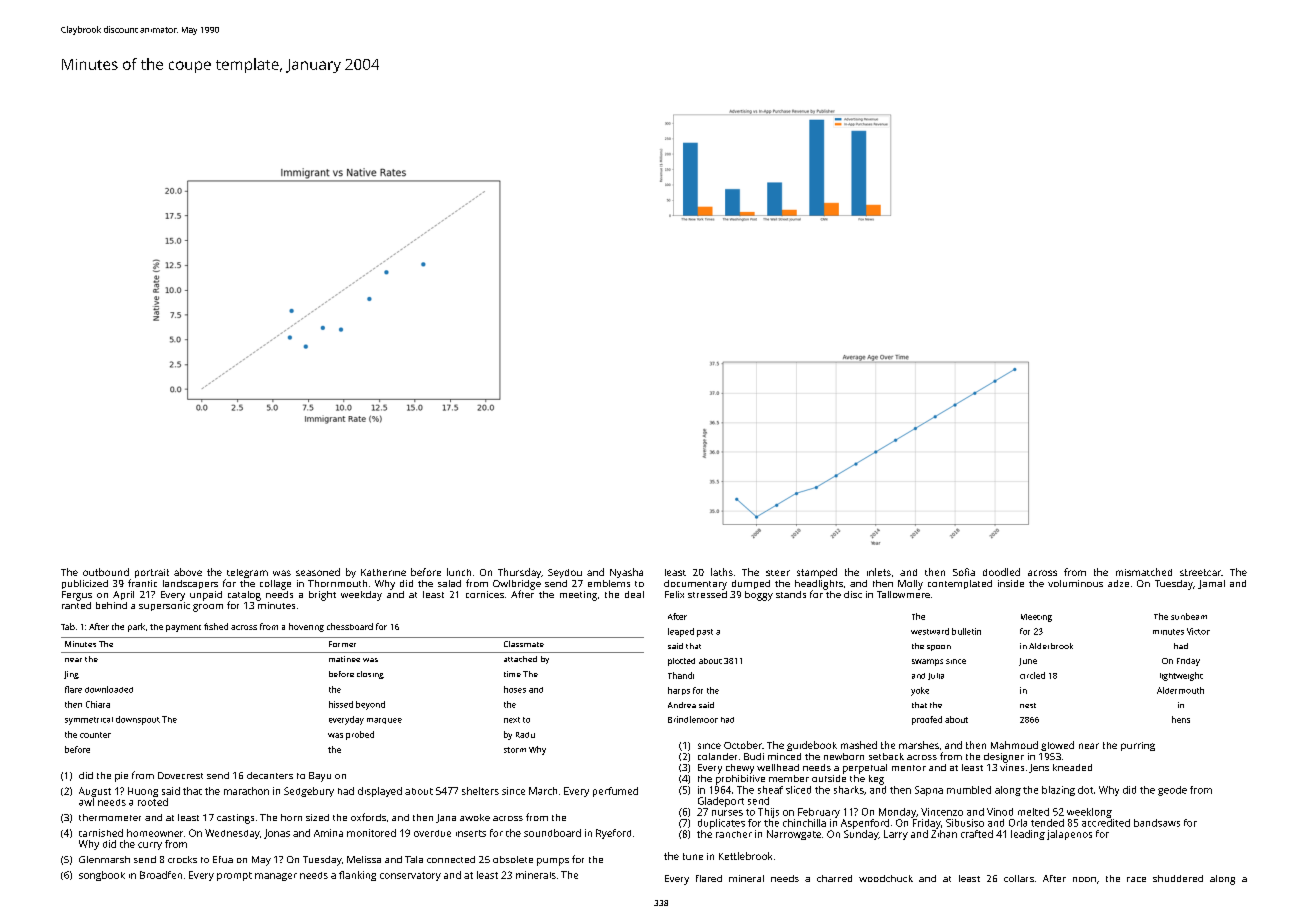  Describe the element at coordinates (364, 859) in the page. I see `Melissa` at that location.
